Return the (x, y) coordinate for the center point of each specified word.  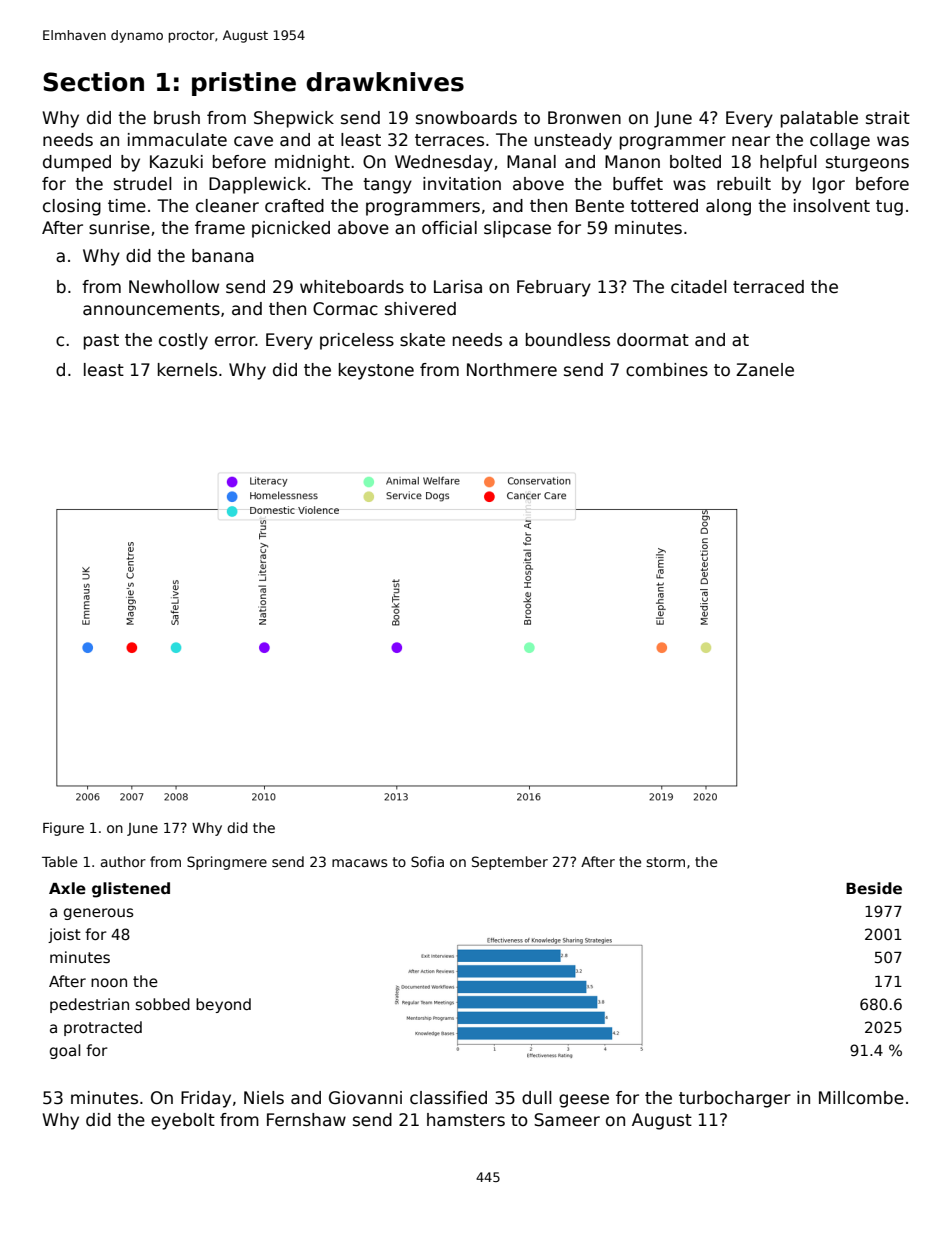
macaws (359, 863)
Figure (63, 829)
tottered (664, 206)
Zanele (765, 370)
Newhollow (174, 287)
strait (888, 118)
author (123, 861)
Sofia (427, 861)
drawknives (385, 82)
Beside (874, 888)
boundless (568, 340)
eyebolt (183, 1121)
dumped (77, 163)
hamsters (466, 1120)
